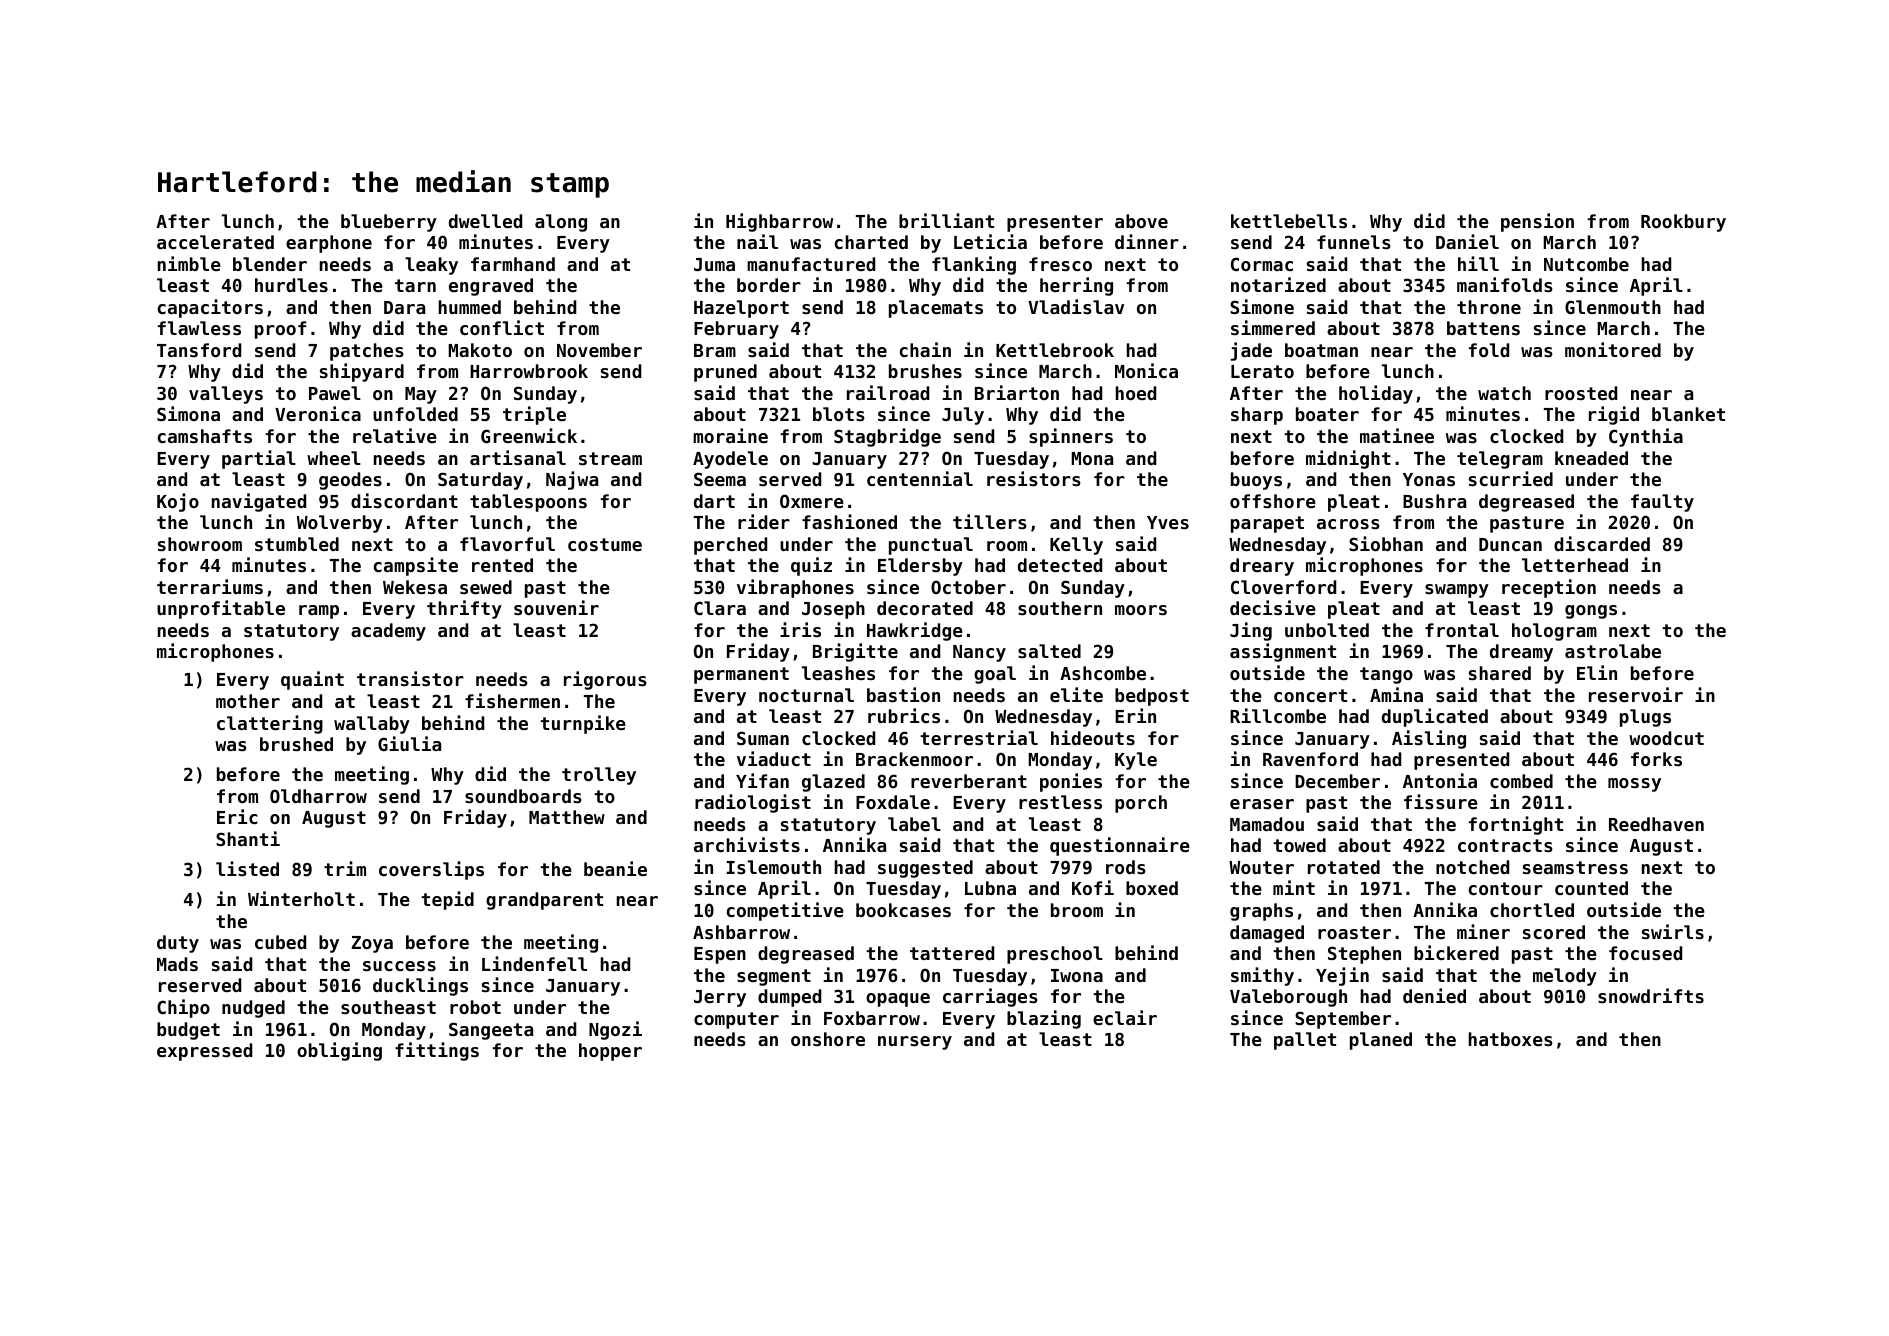 This page has width=1889, height=1336. What do you see at coordinates (475, 1007) in the page?
I see `robot` at bounding box center [475, 1007].
